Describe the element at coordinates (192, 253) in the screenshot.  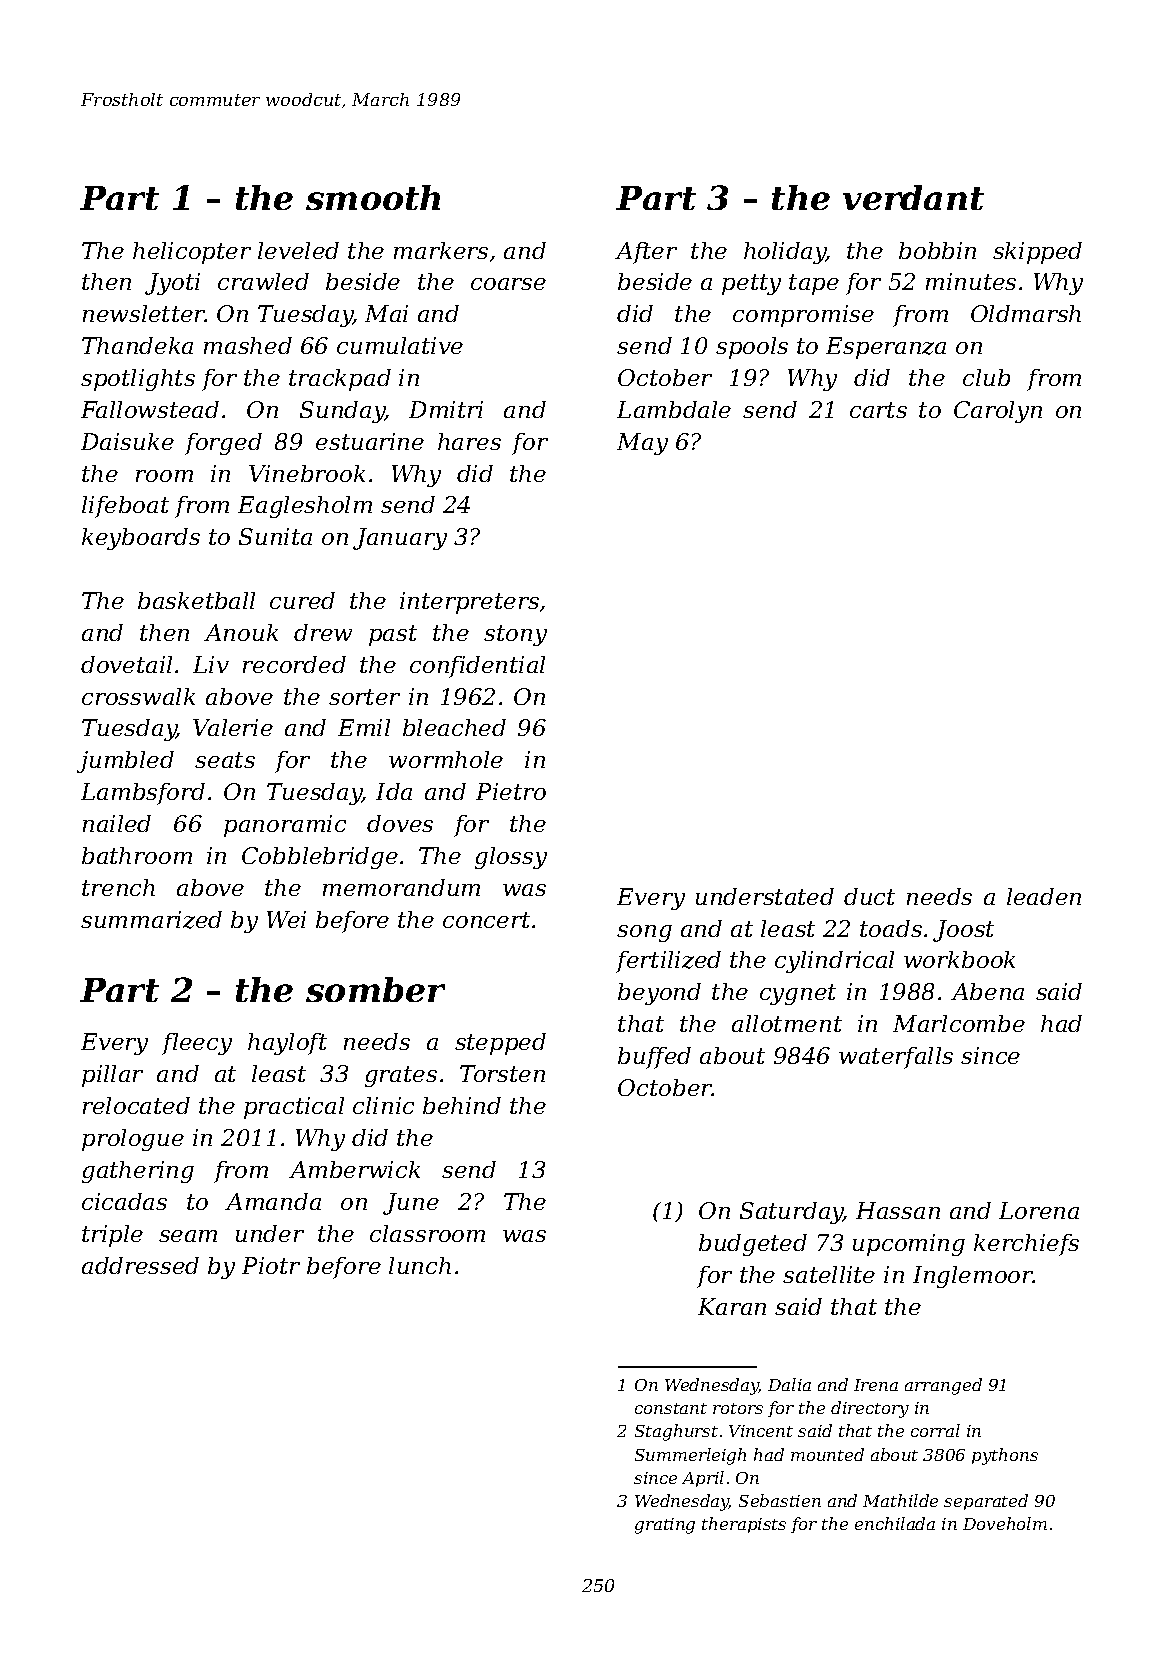
I see `helicopter` at that location.
